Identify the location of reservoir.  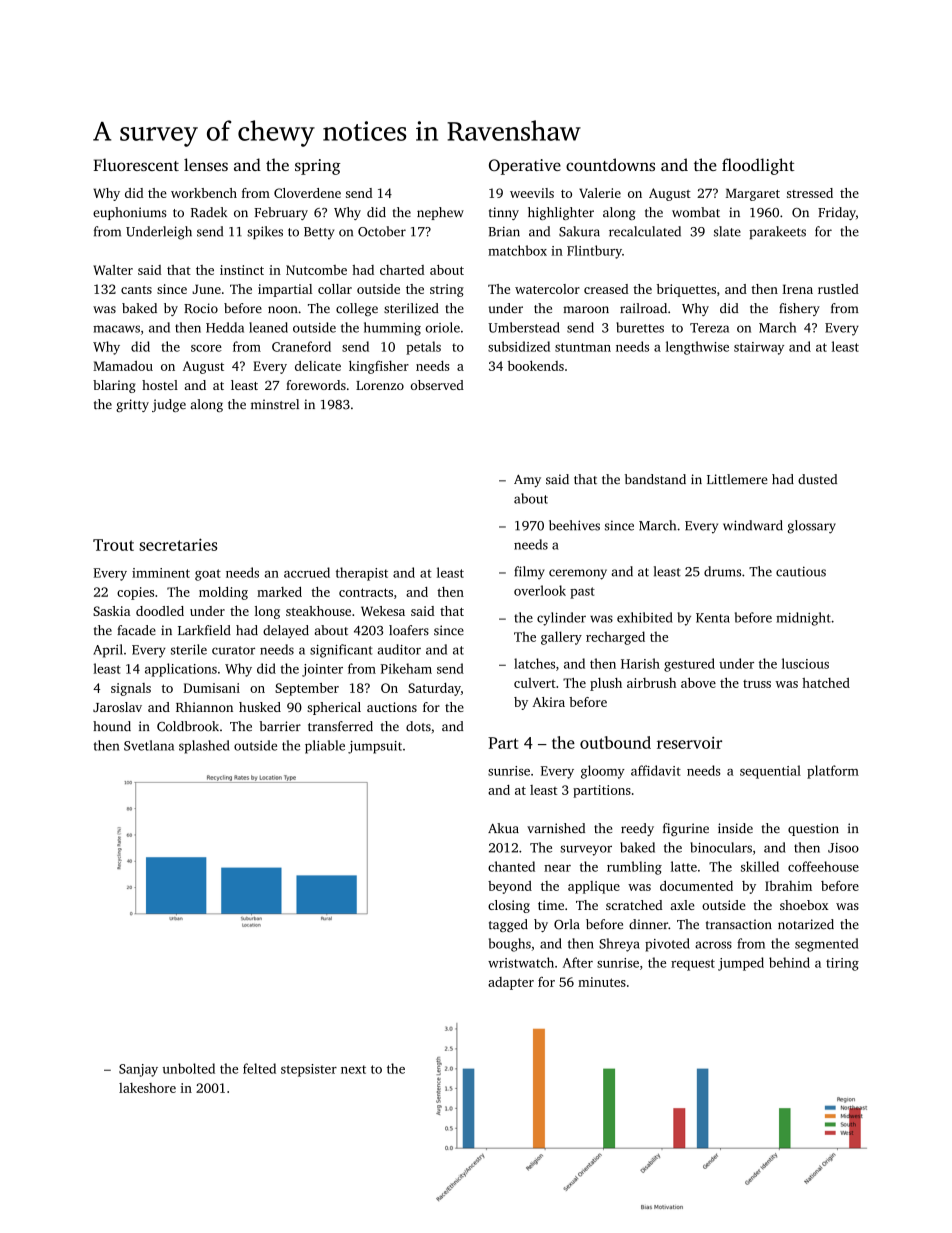
(689, 742).
